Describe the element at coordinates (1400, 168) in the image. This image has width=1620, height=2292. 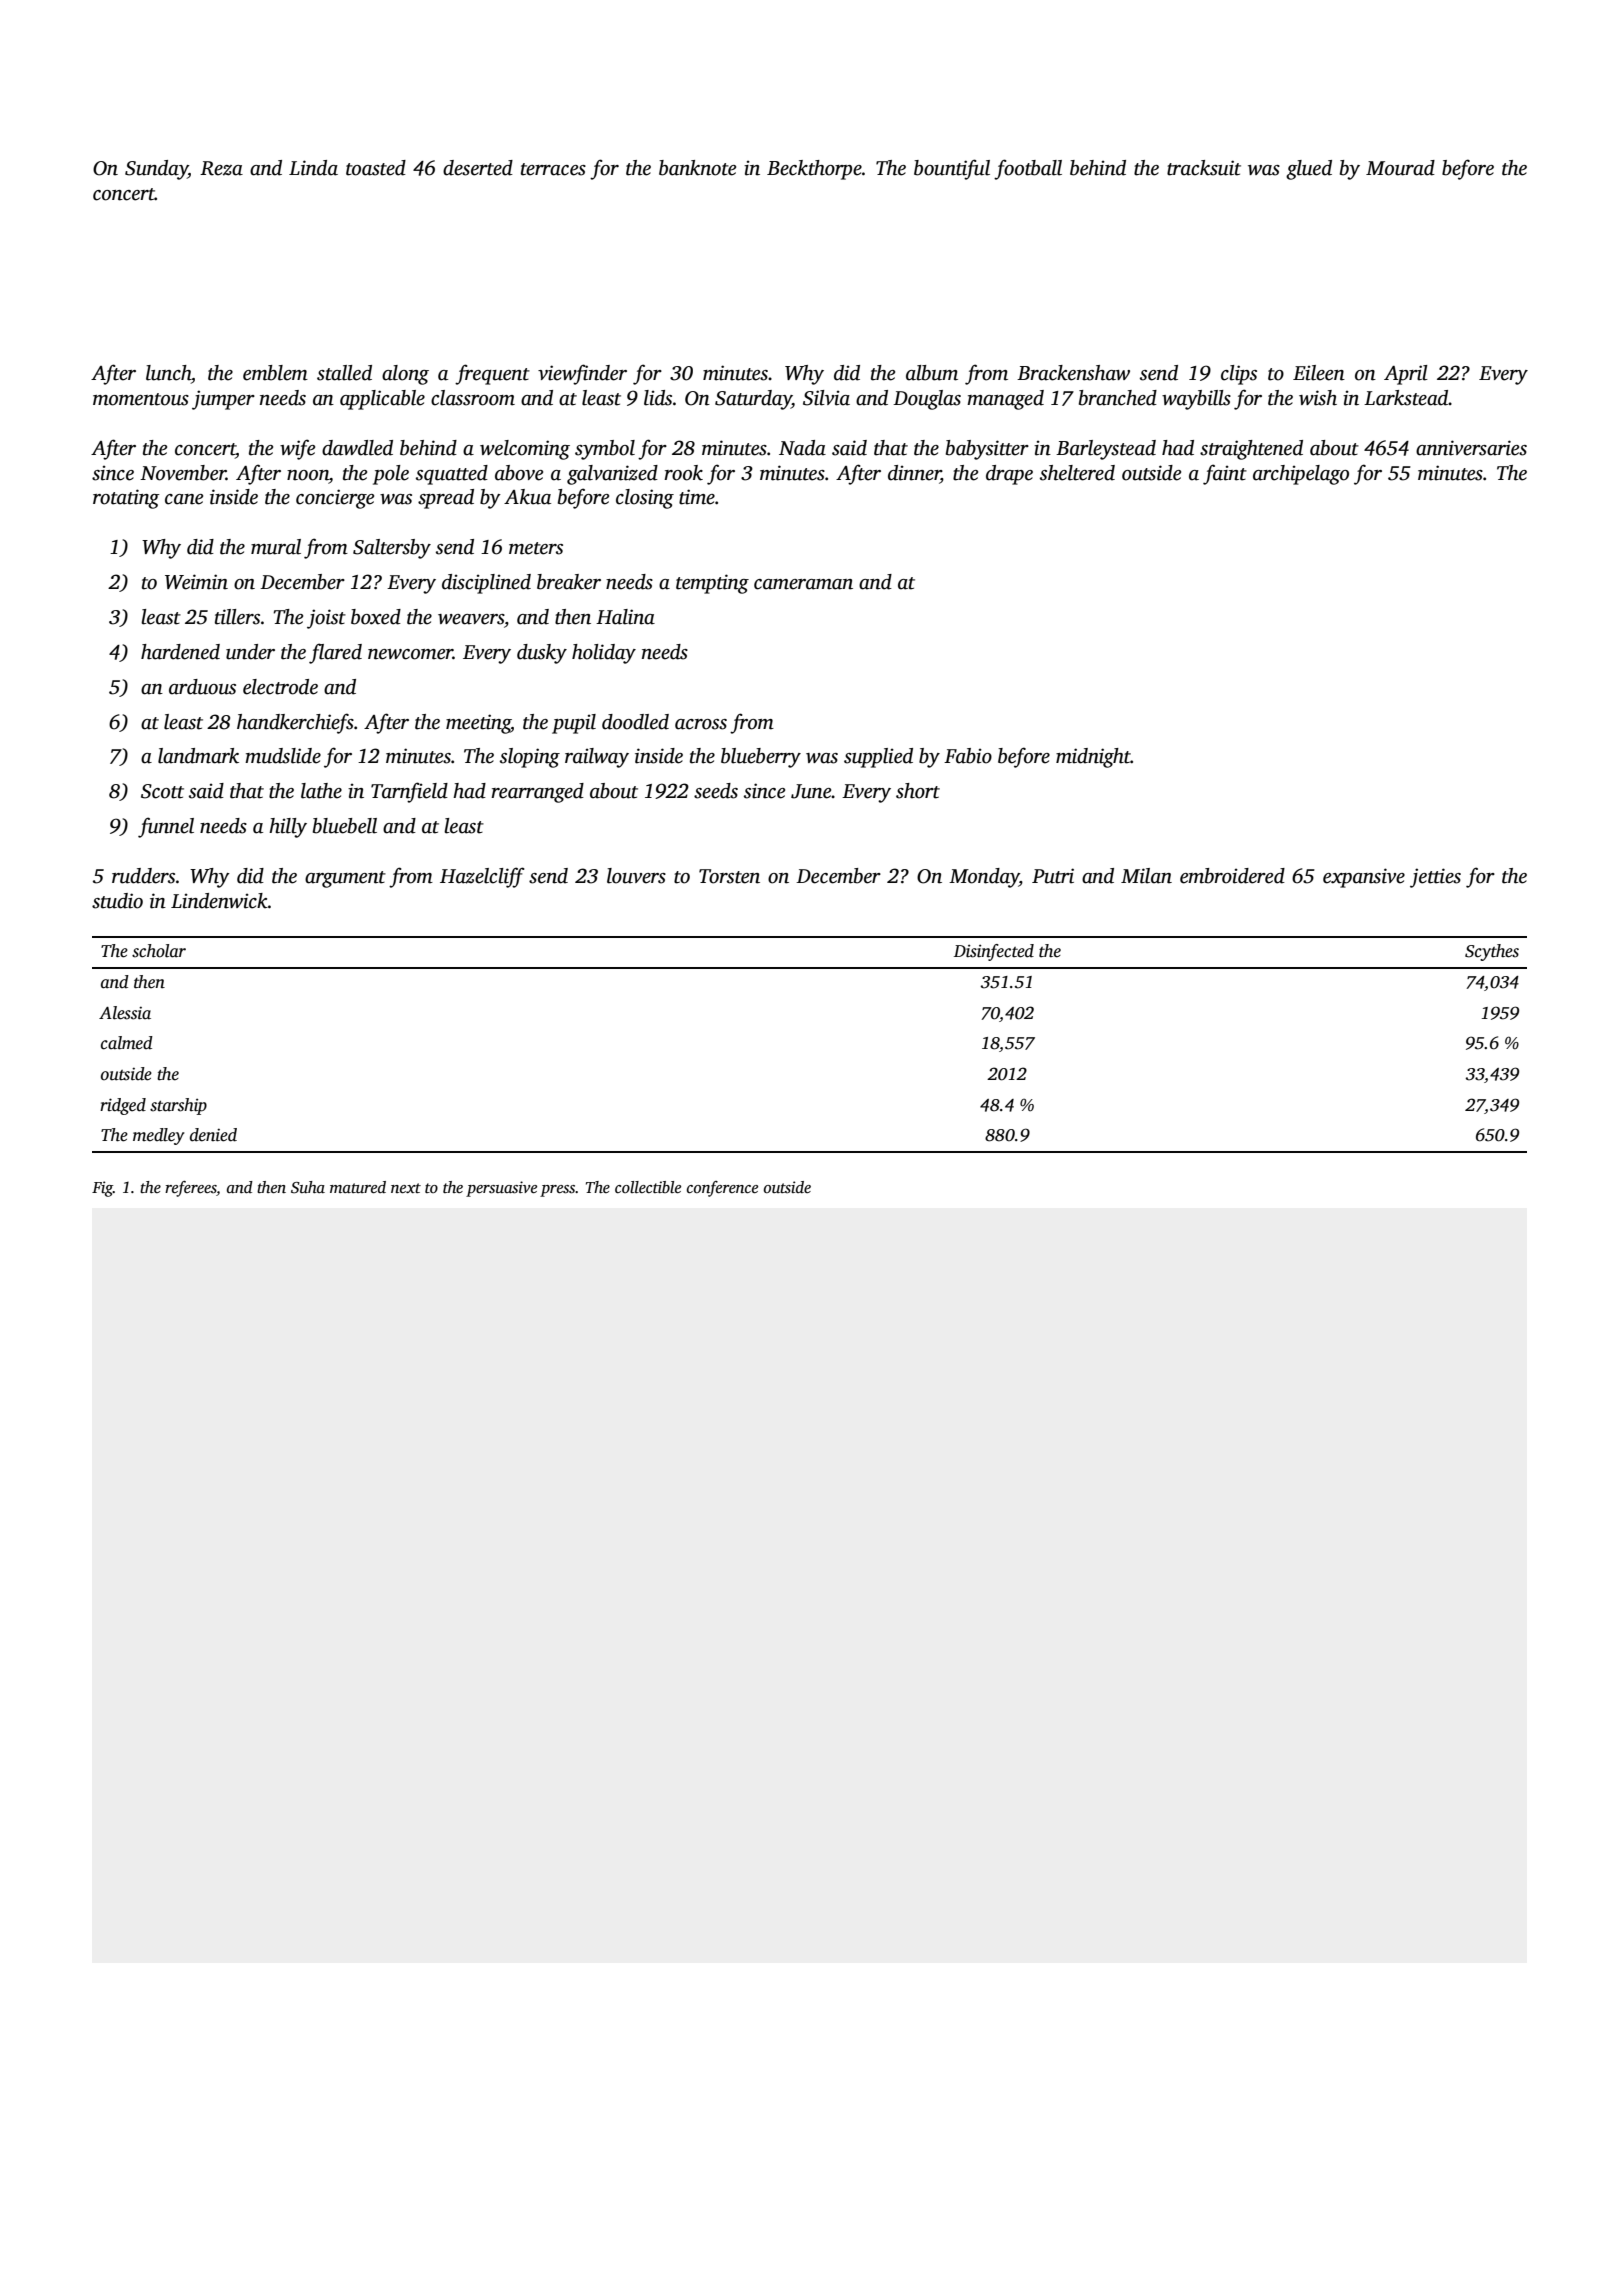
I see `Mourad` at that location.
